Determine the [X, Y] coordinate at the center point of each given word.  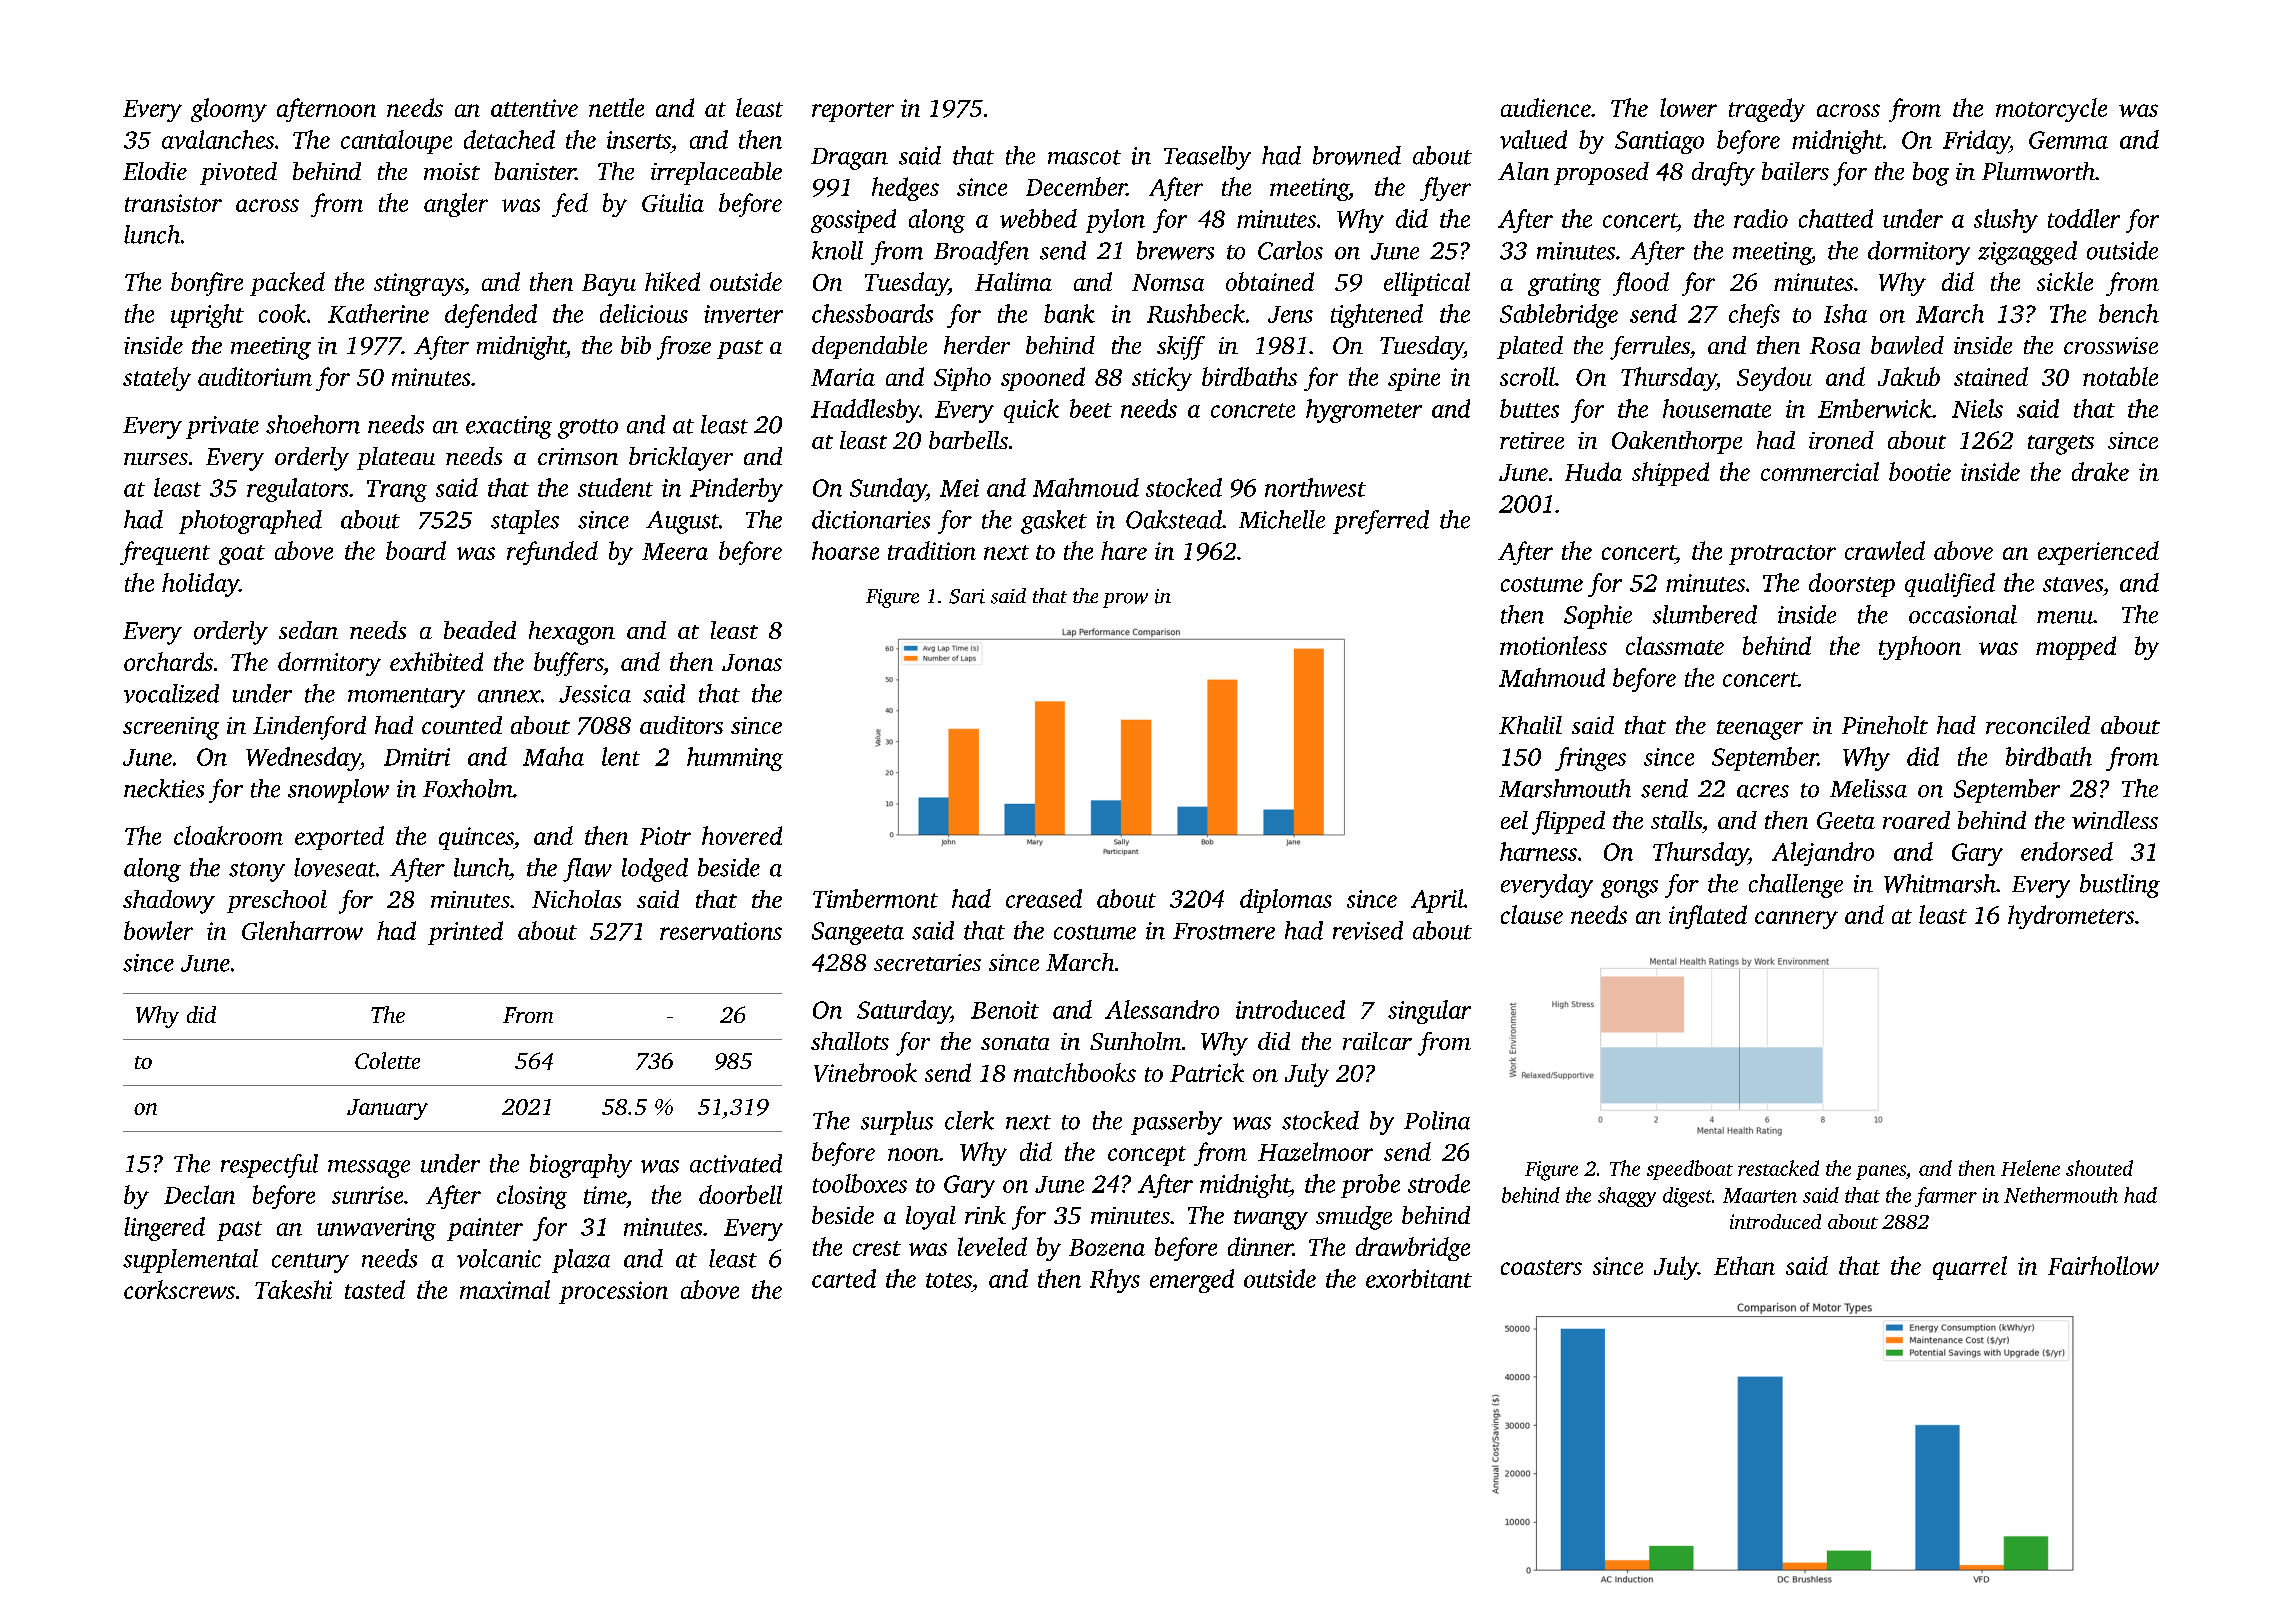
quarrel [1970, 1268]
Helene [2030, 1168]
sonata [1015, 1043]
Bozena [1107, 1247]
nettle [616, 107]
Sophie [1598, 617]
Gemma [2068, 140]
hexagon [572, 633]
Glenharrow [302, 930]
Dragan [849, 159]
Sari [967, 596]
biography [581, 1166]
